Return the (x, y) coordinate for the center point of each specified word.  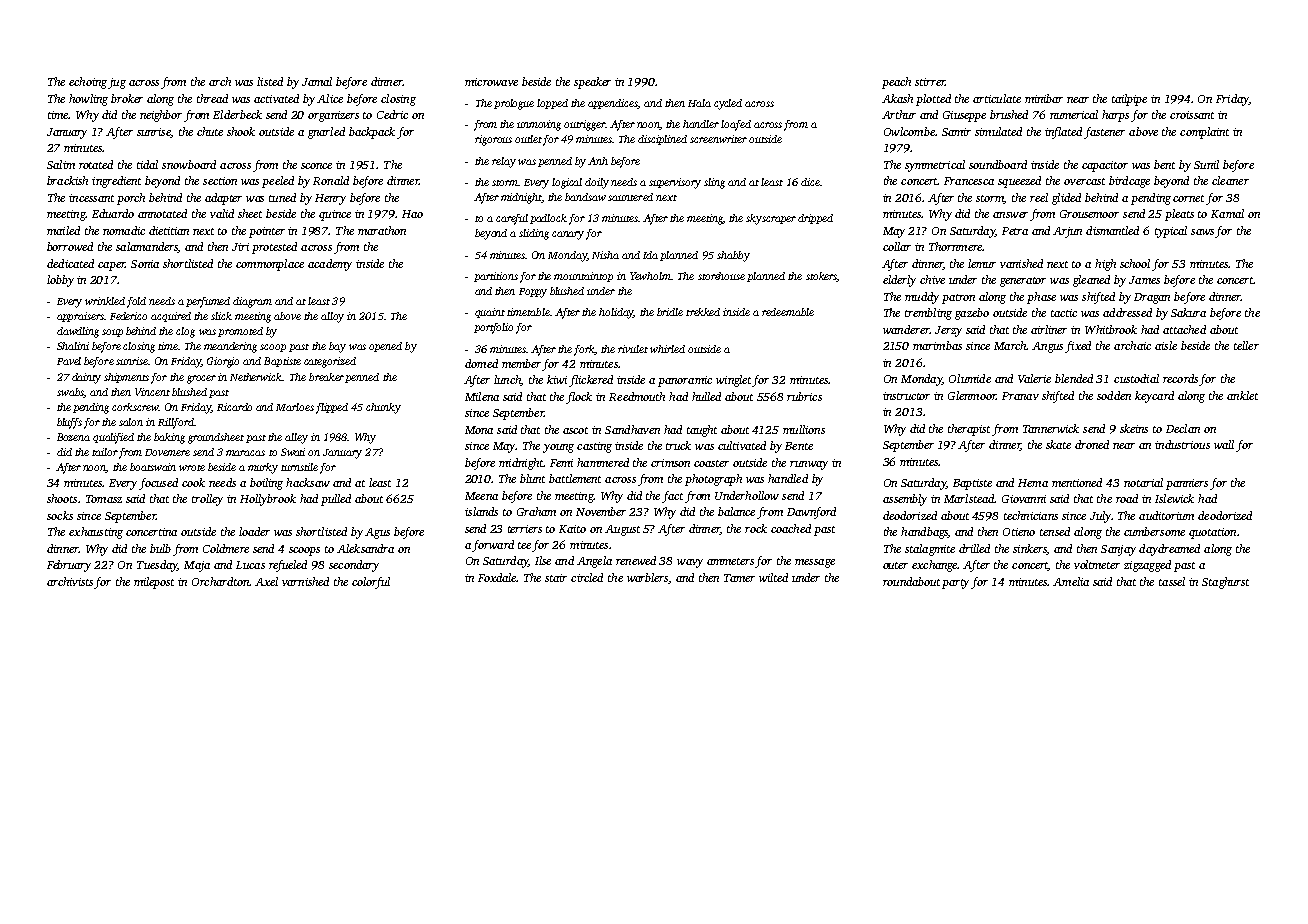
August (622, 530)
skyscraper (771, 219)
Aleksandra (365, 548)
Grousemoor (1089, 214)
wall (1224, 444)
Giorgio (223, 362)
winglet (734, 381)
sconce (316, 166)
